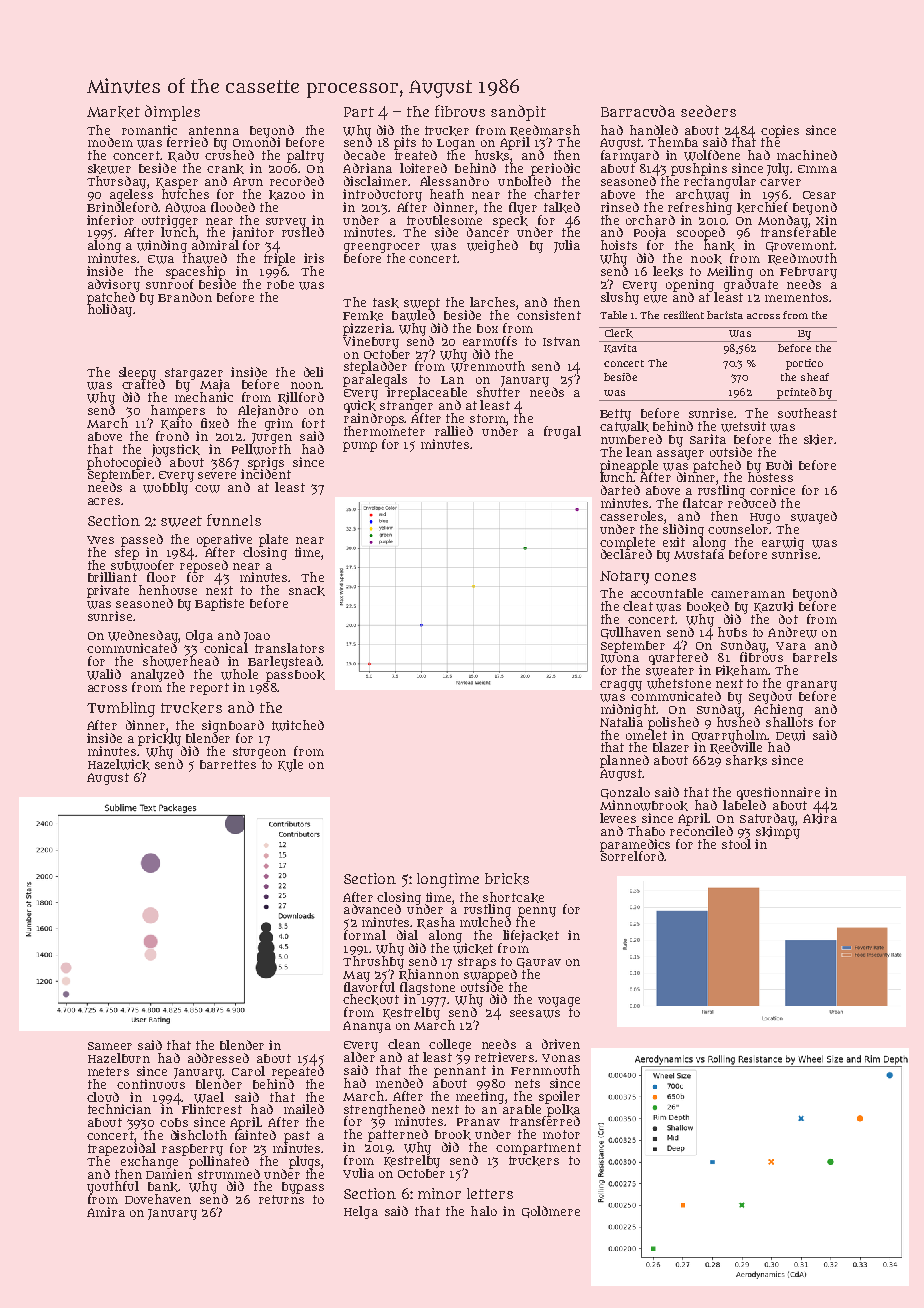 The width and height of the screenshot is (924, 1308). What do you see at coordinates (454, 431) in the screenshot?
I see `rallied` at bounding box center [454, 431].
